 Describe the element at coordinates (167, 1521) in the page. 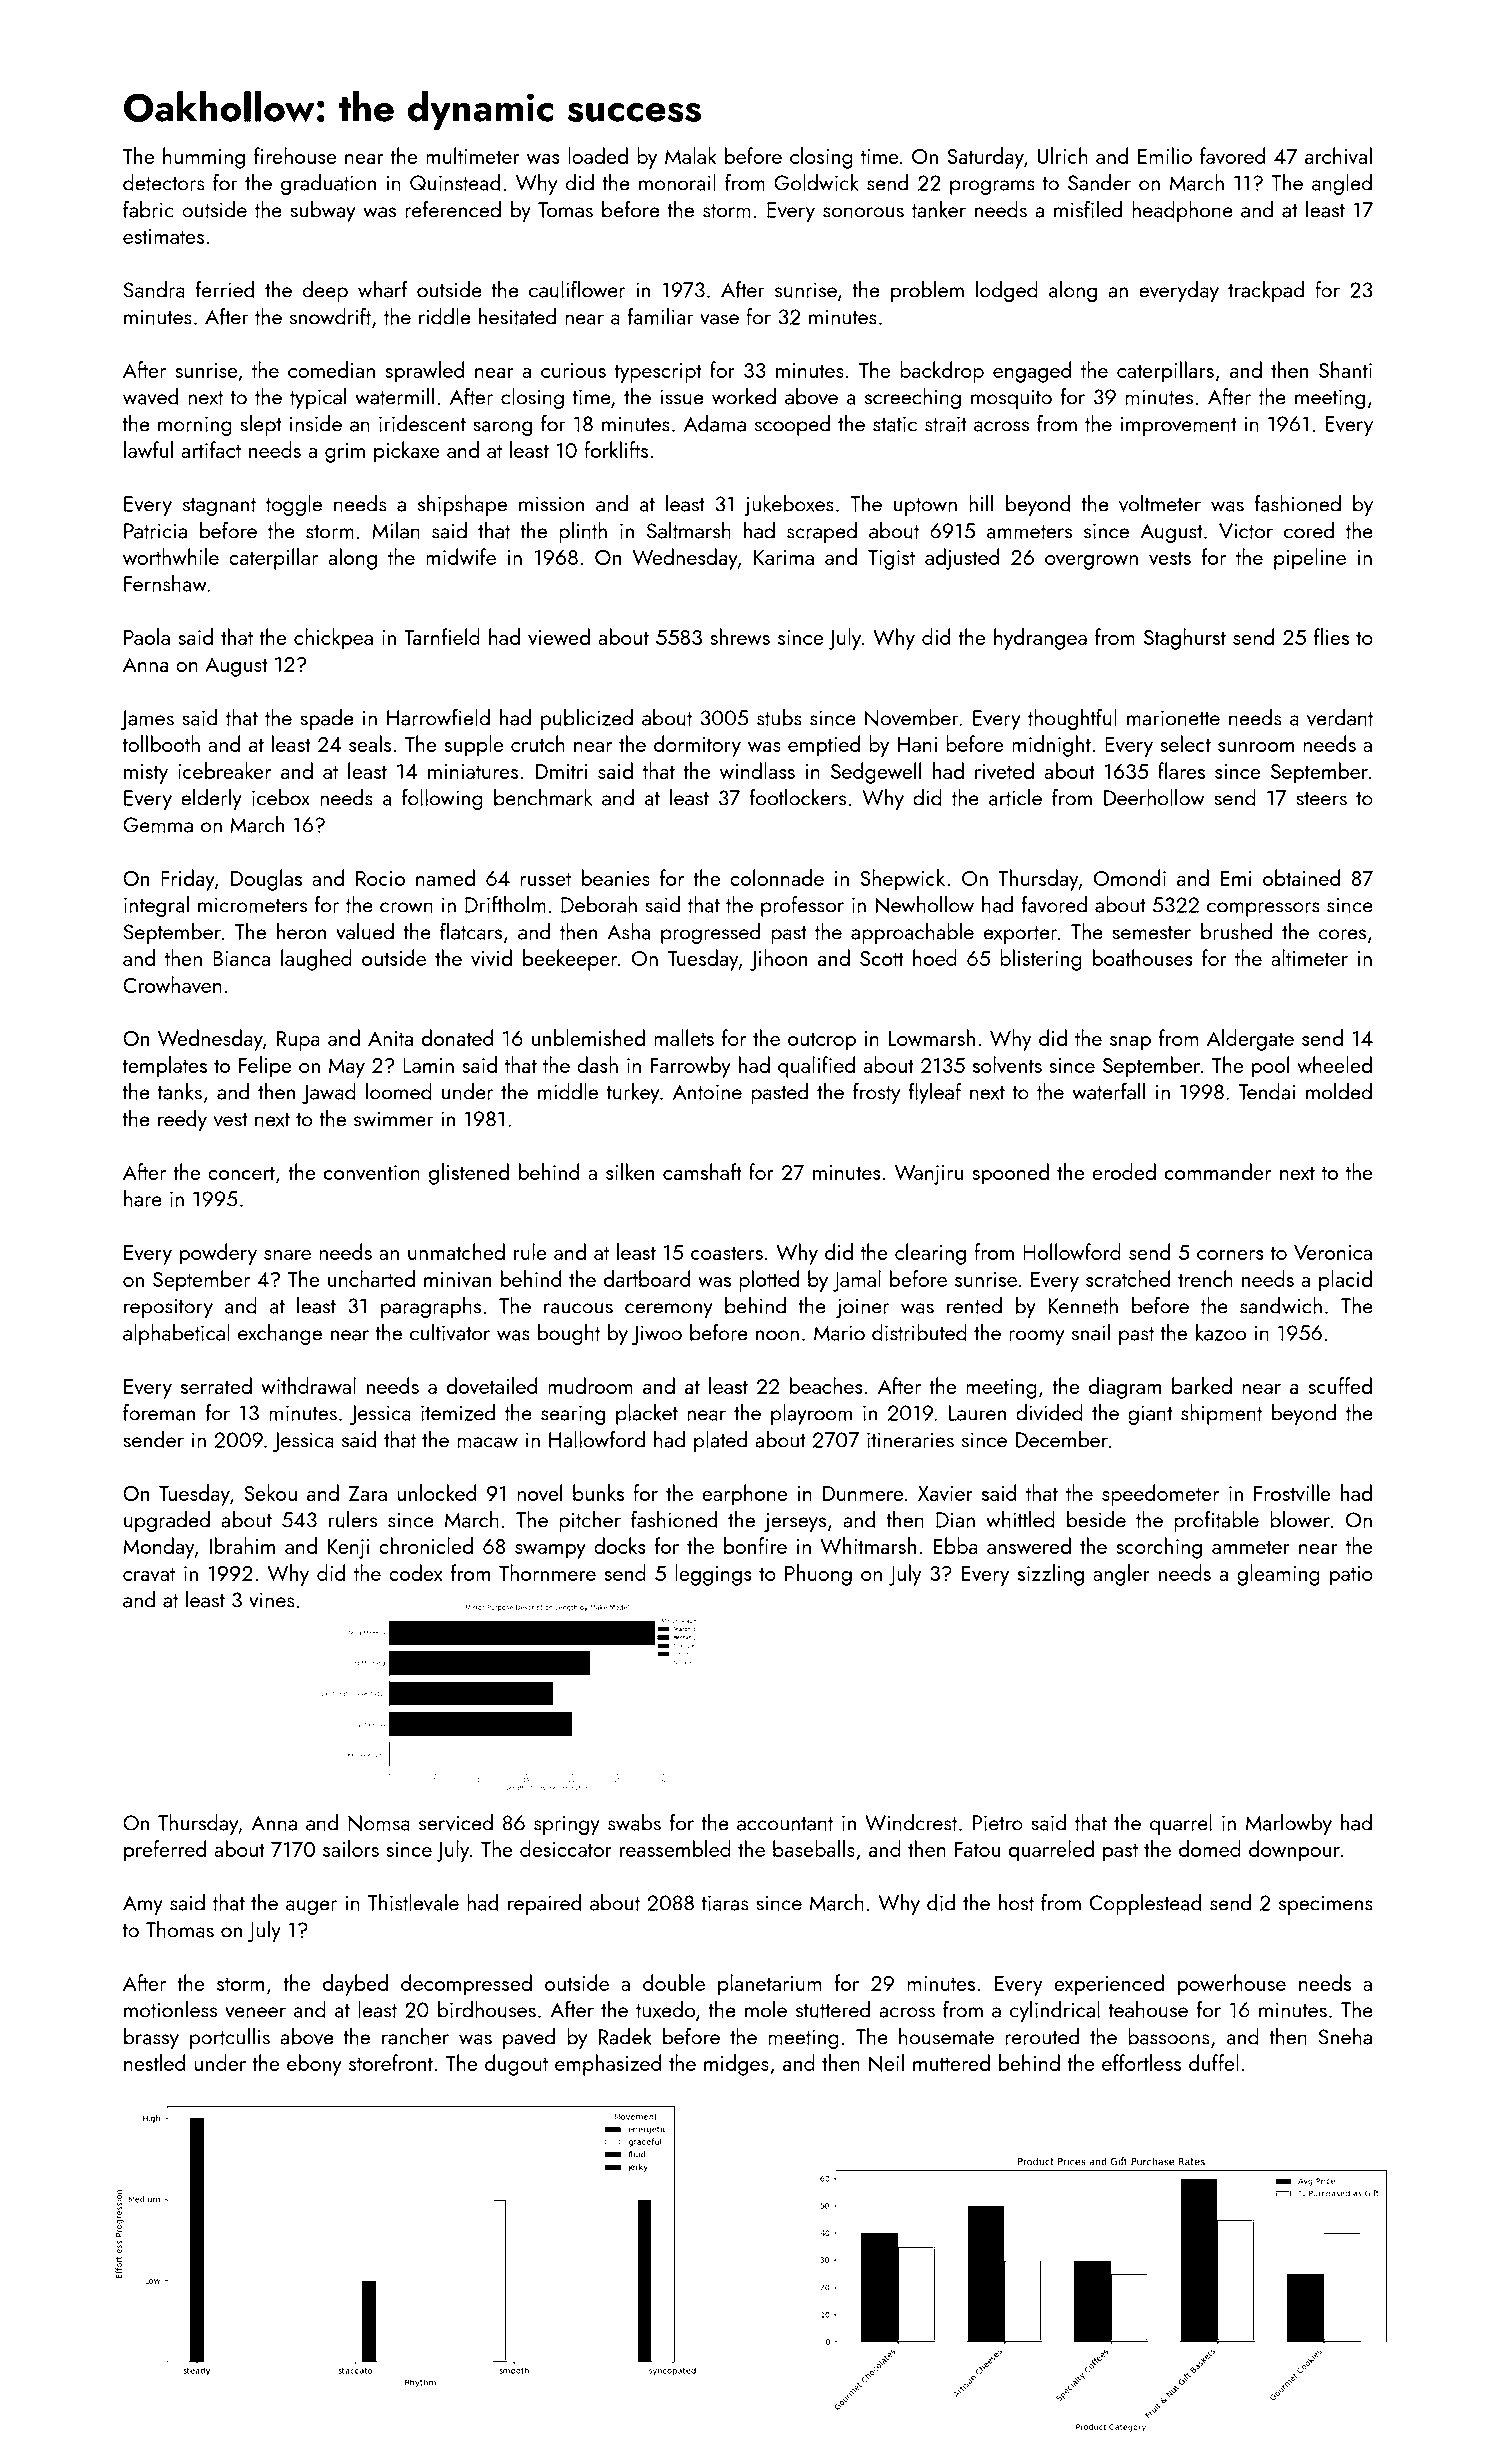

I see `upgraded` at that location.
